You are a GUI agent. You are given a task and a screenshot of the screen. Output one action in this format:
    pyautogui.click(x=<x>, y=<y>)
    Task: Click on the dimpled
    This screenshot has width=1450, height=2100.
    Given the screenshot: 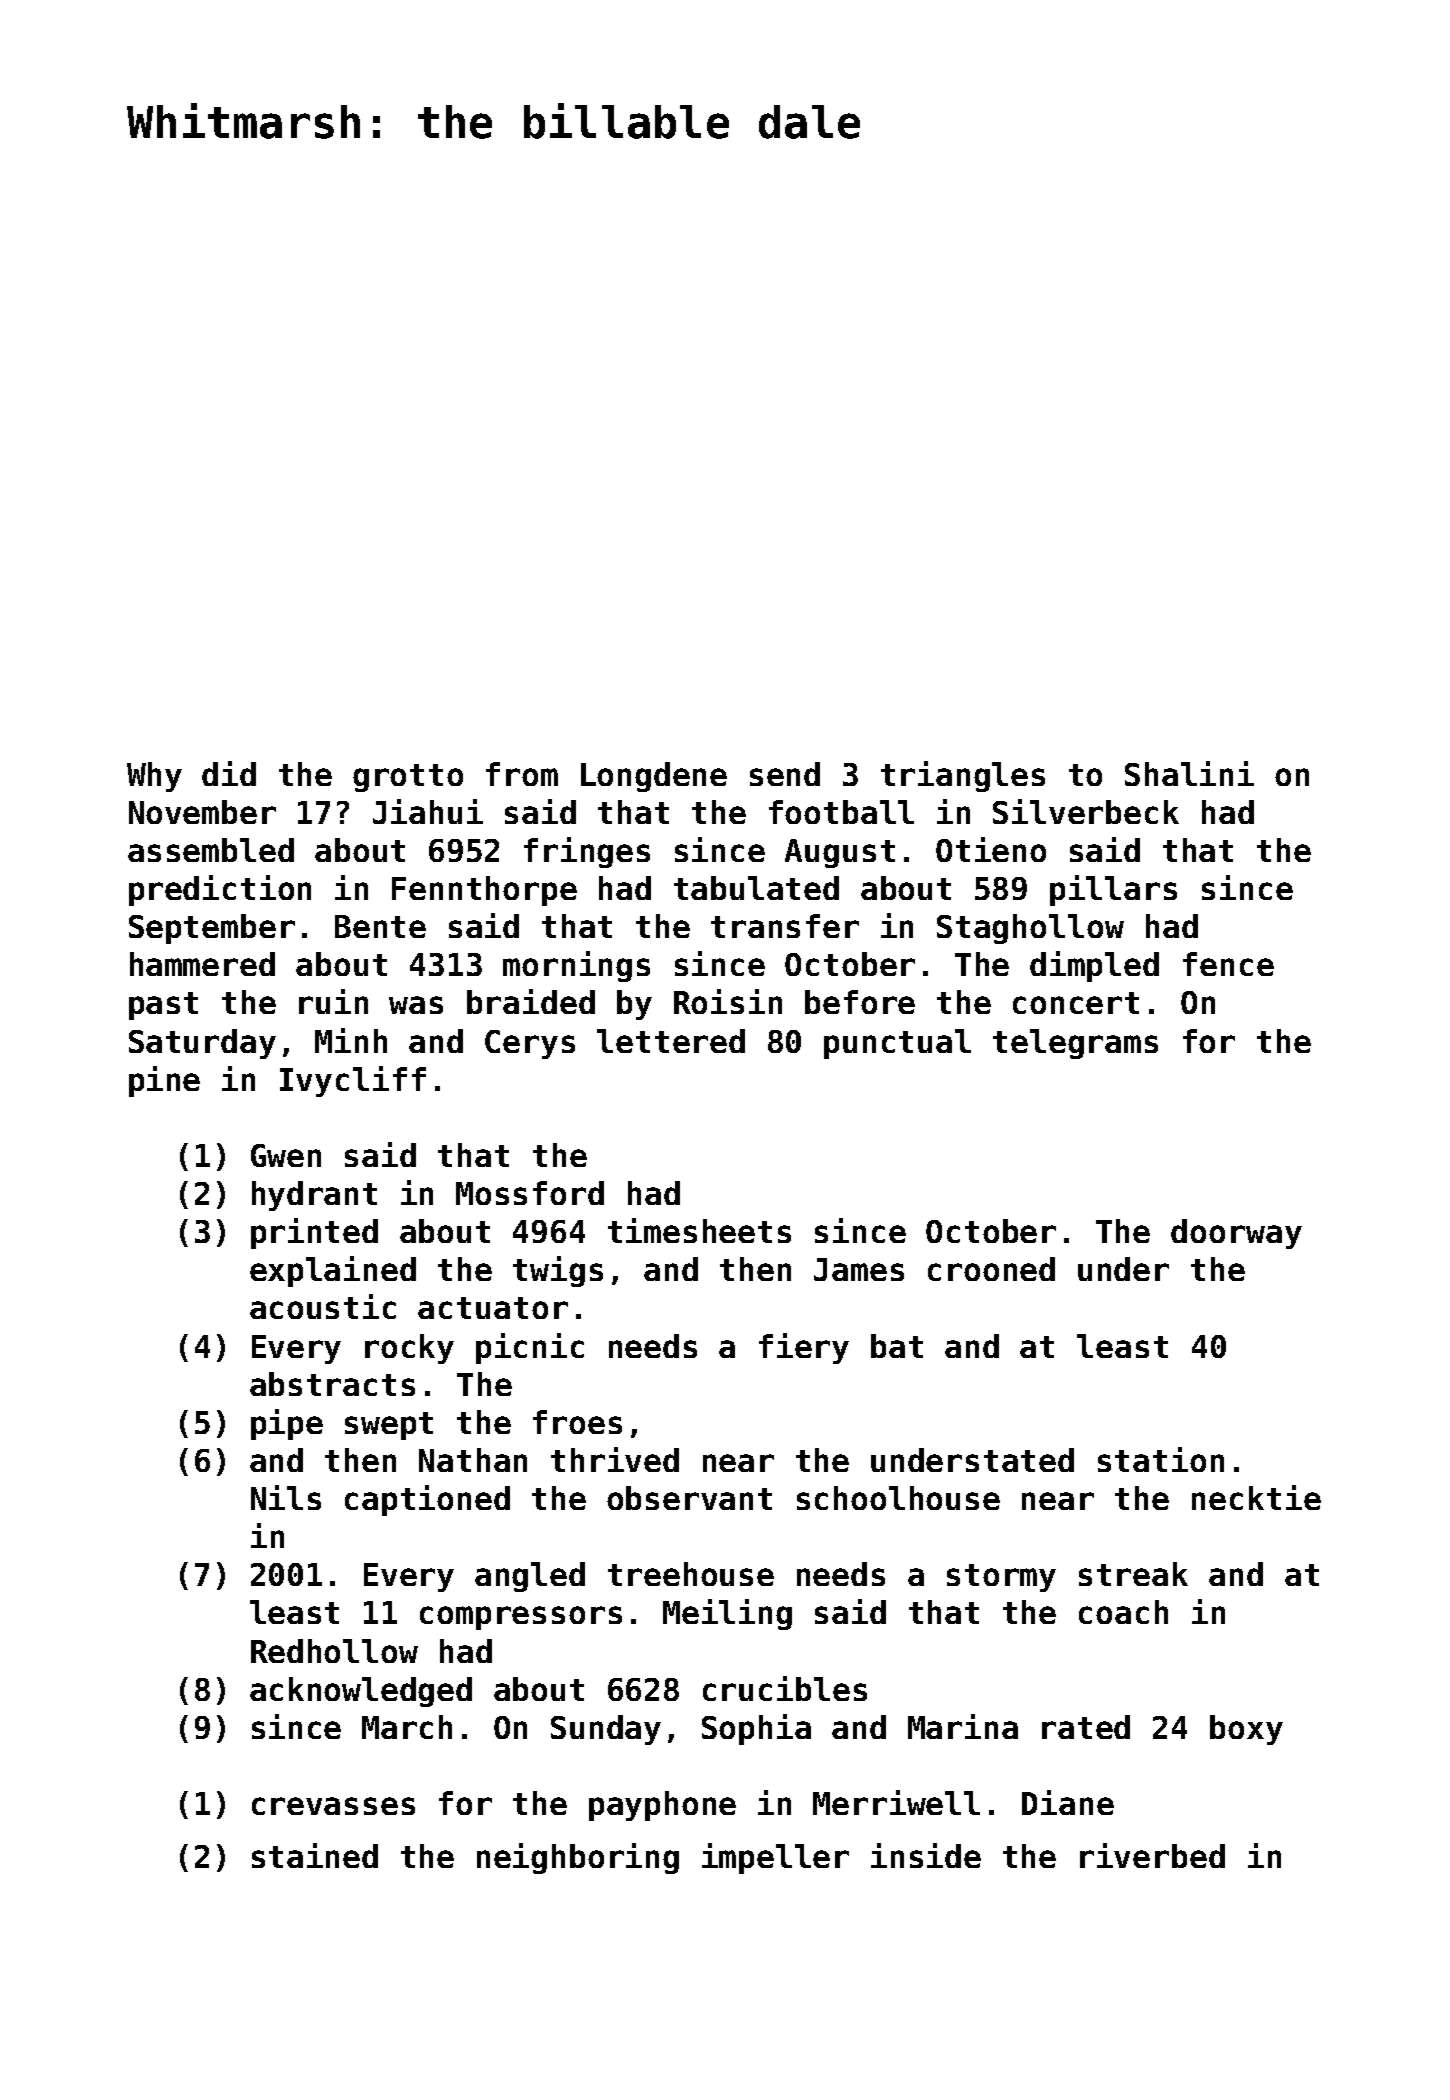 What is the action you would take?
    pyautogui.click(x=1094, y=966)
